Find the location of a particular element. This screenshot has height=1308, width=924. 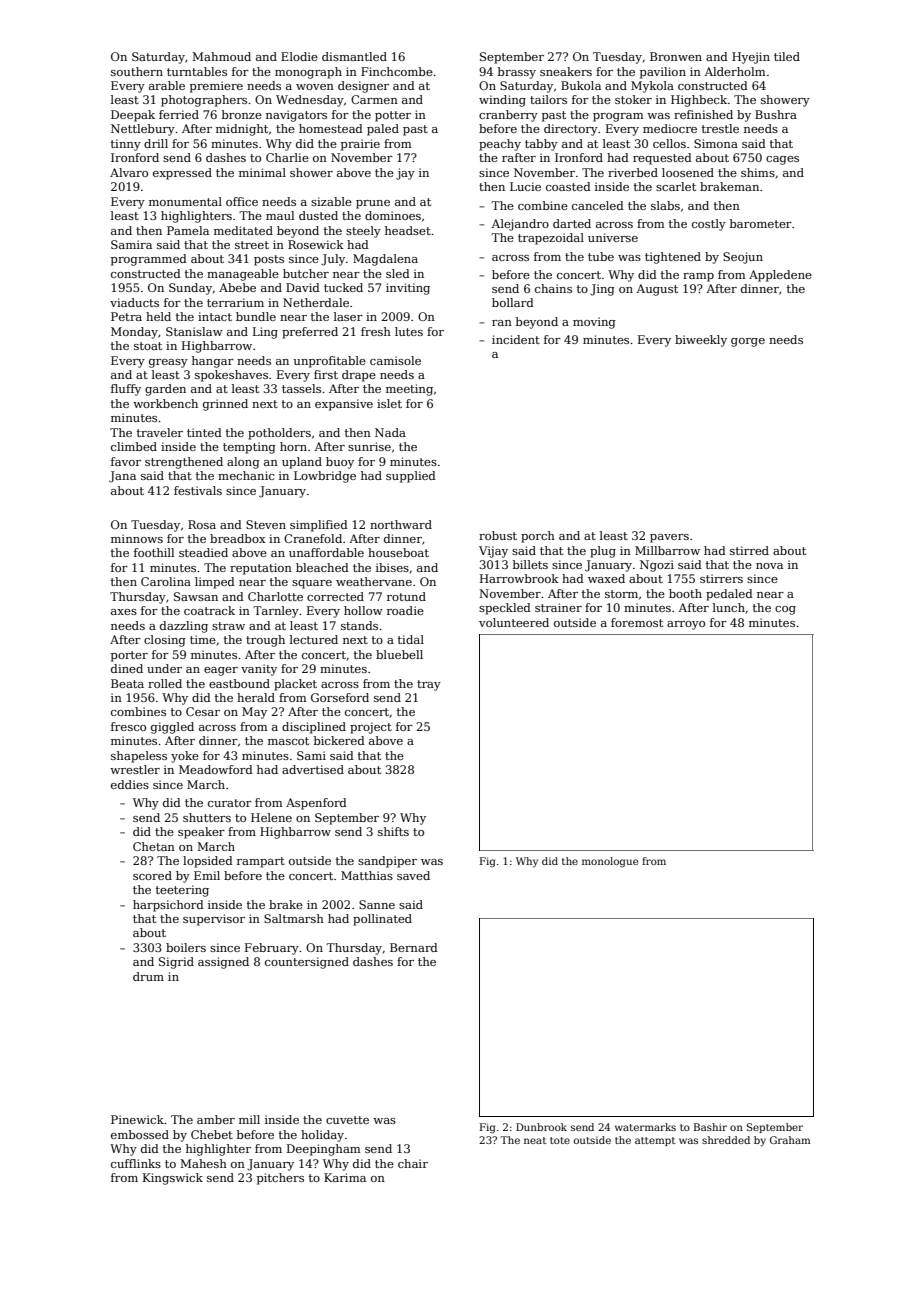

assigned is located at coordinates (223, 963).
